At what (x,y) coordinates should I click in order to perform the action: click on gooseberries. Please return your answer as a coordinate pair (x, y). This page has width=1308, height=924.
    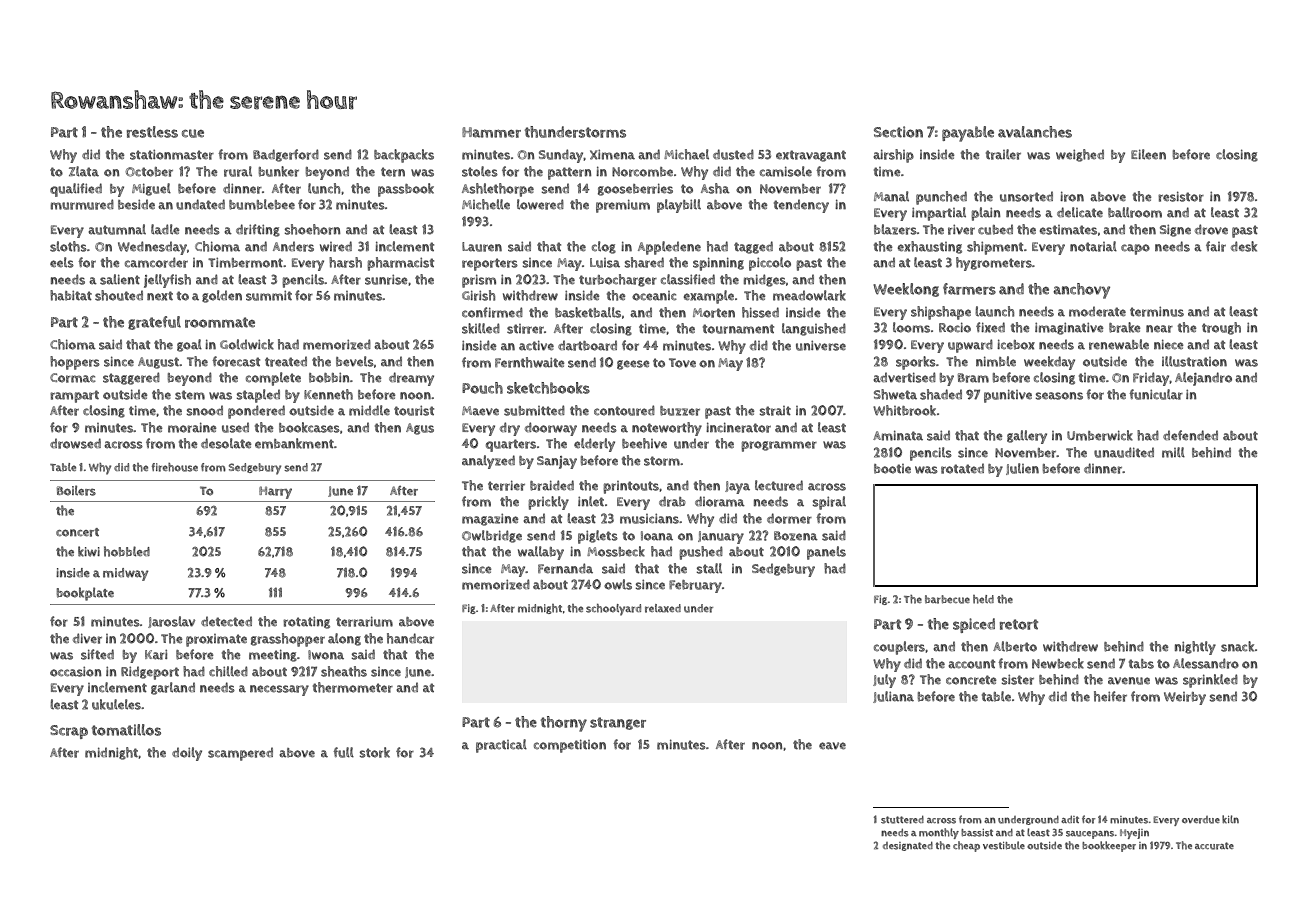
    Looking at the image, I should click on (635, 190).
